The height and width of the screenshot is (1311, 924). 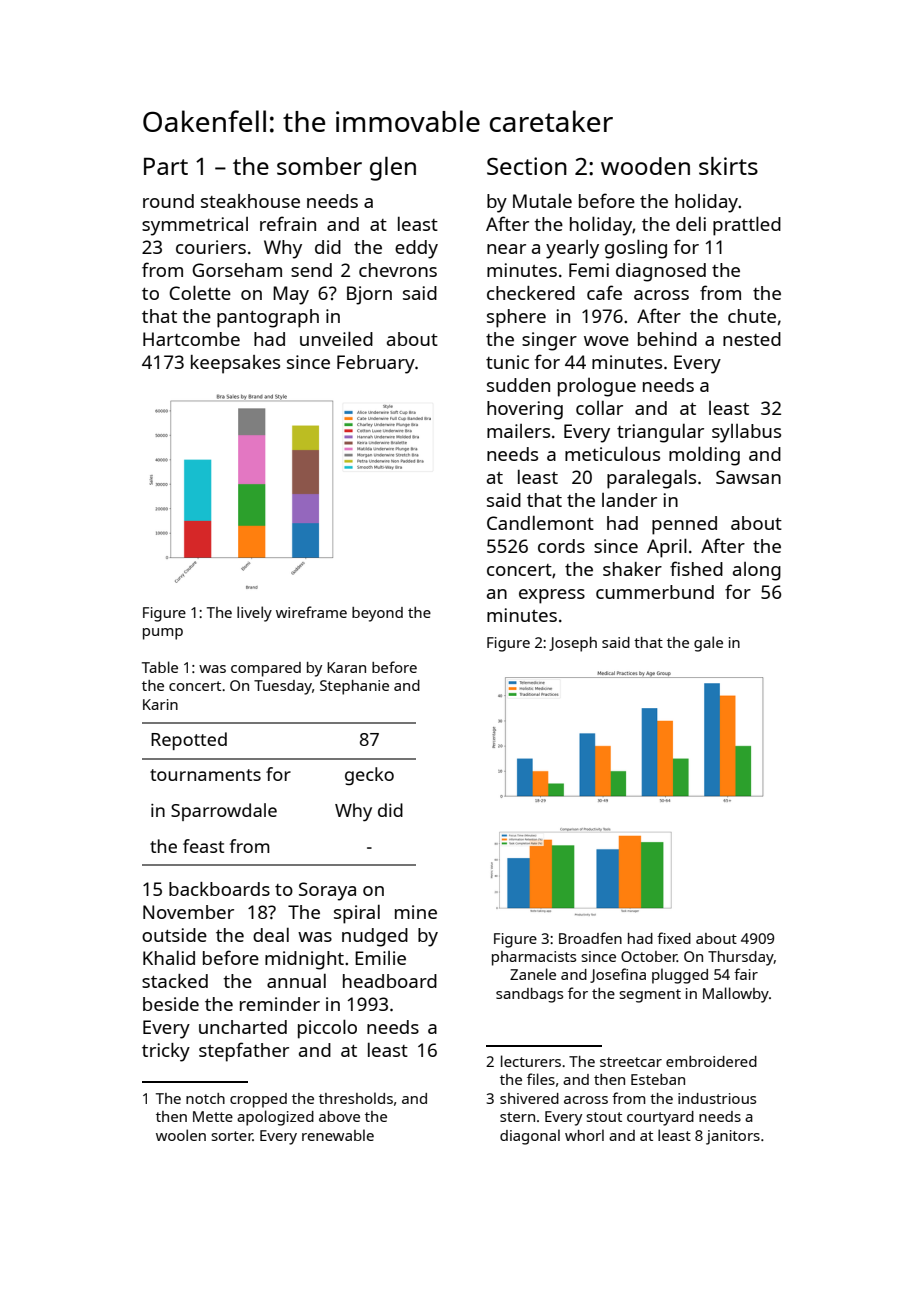 I want to click on plugged, so click(x=680, y=976).
